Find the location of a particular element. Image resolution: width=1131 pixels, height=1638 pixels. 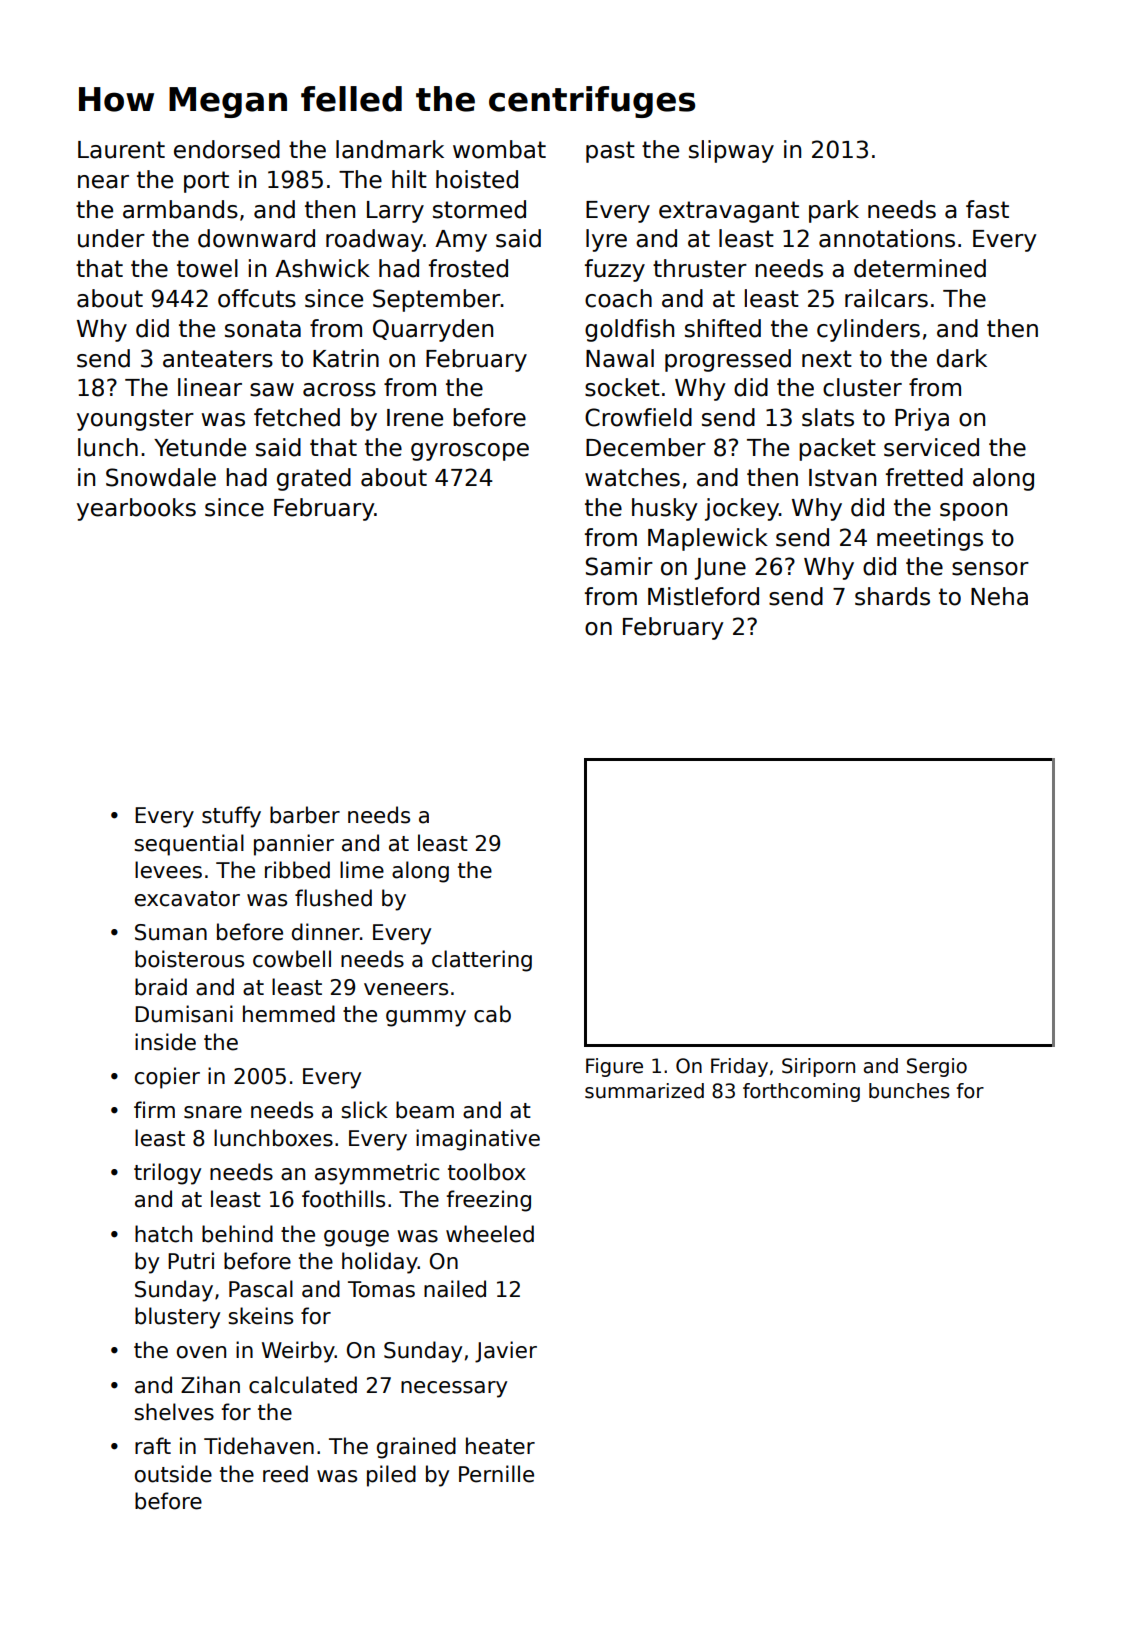

park is located at coordinates (834, 211).
